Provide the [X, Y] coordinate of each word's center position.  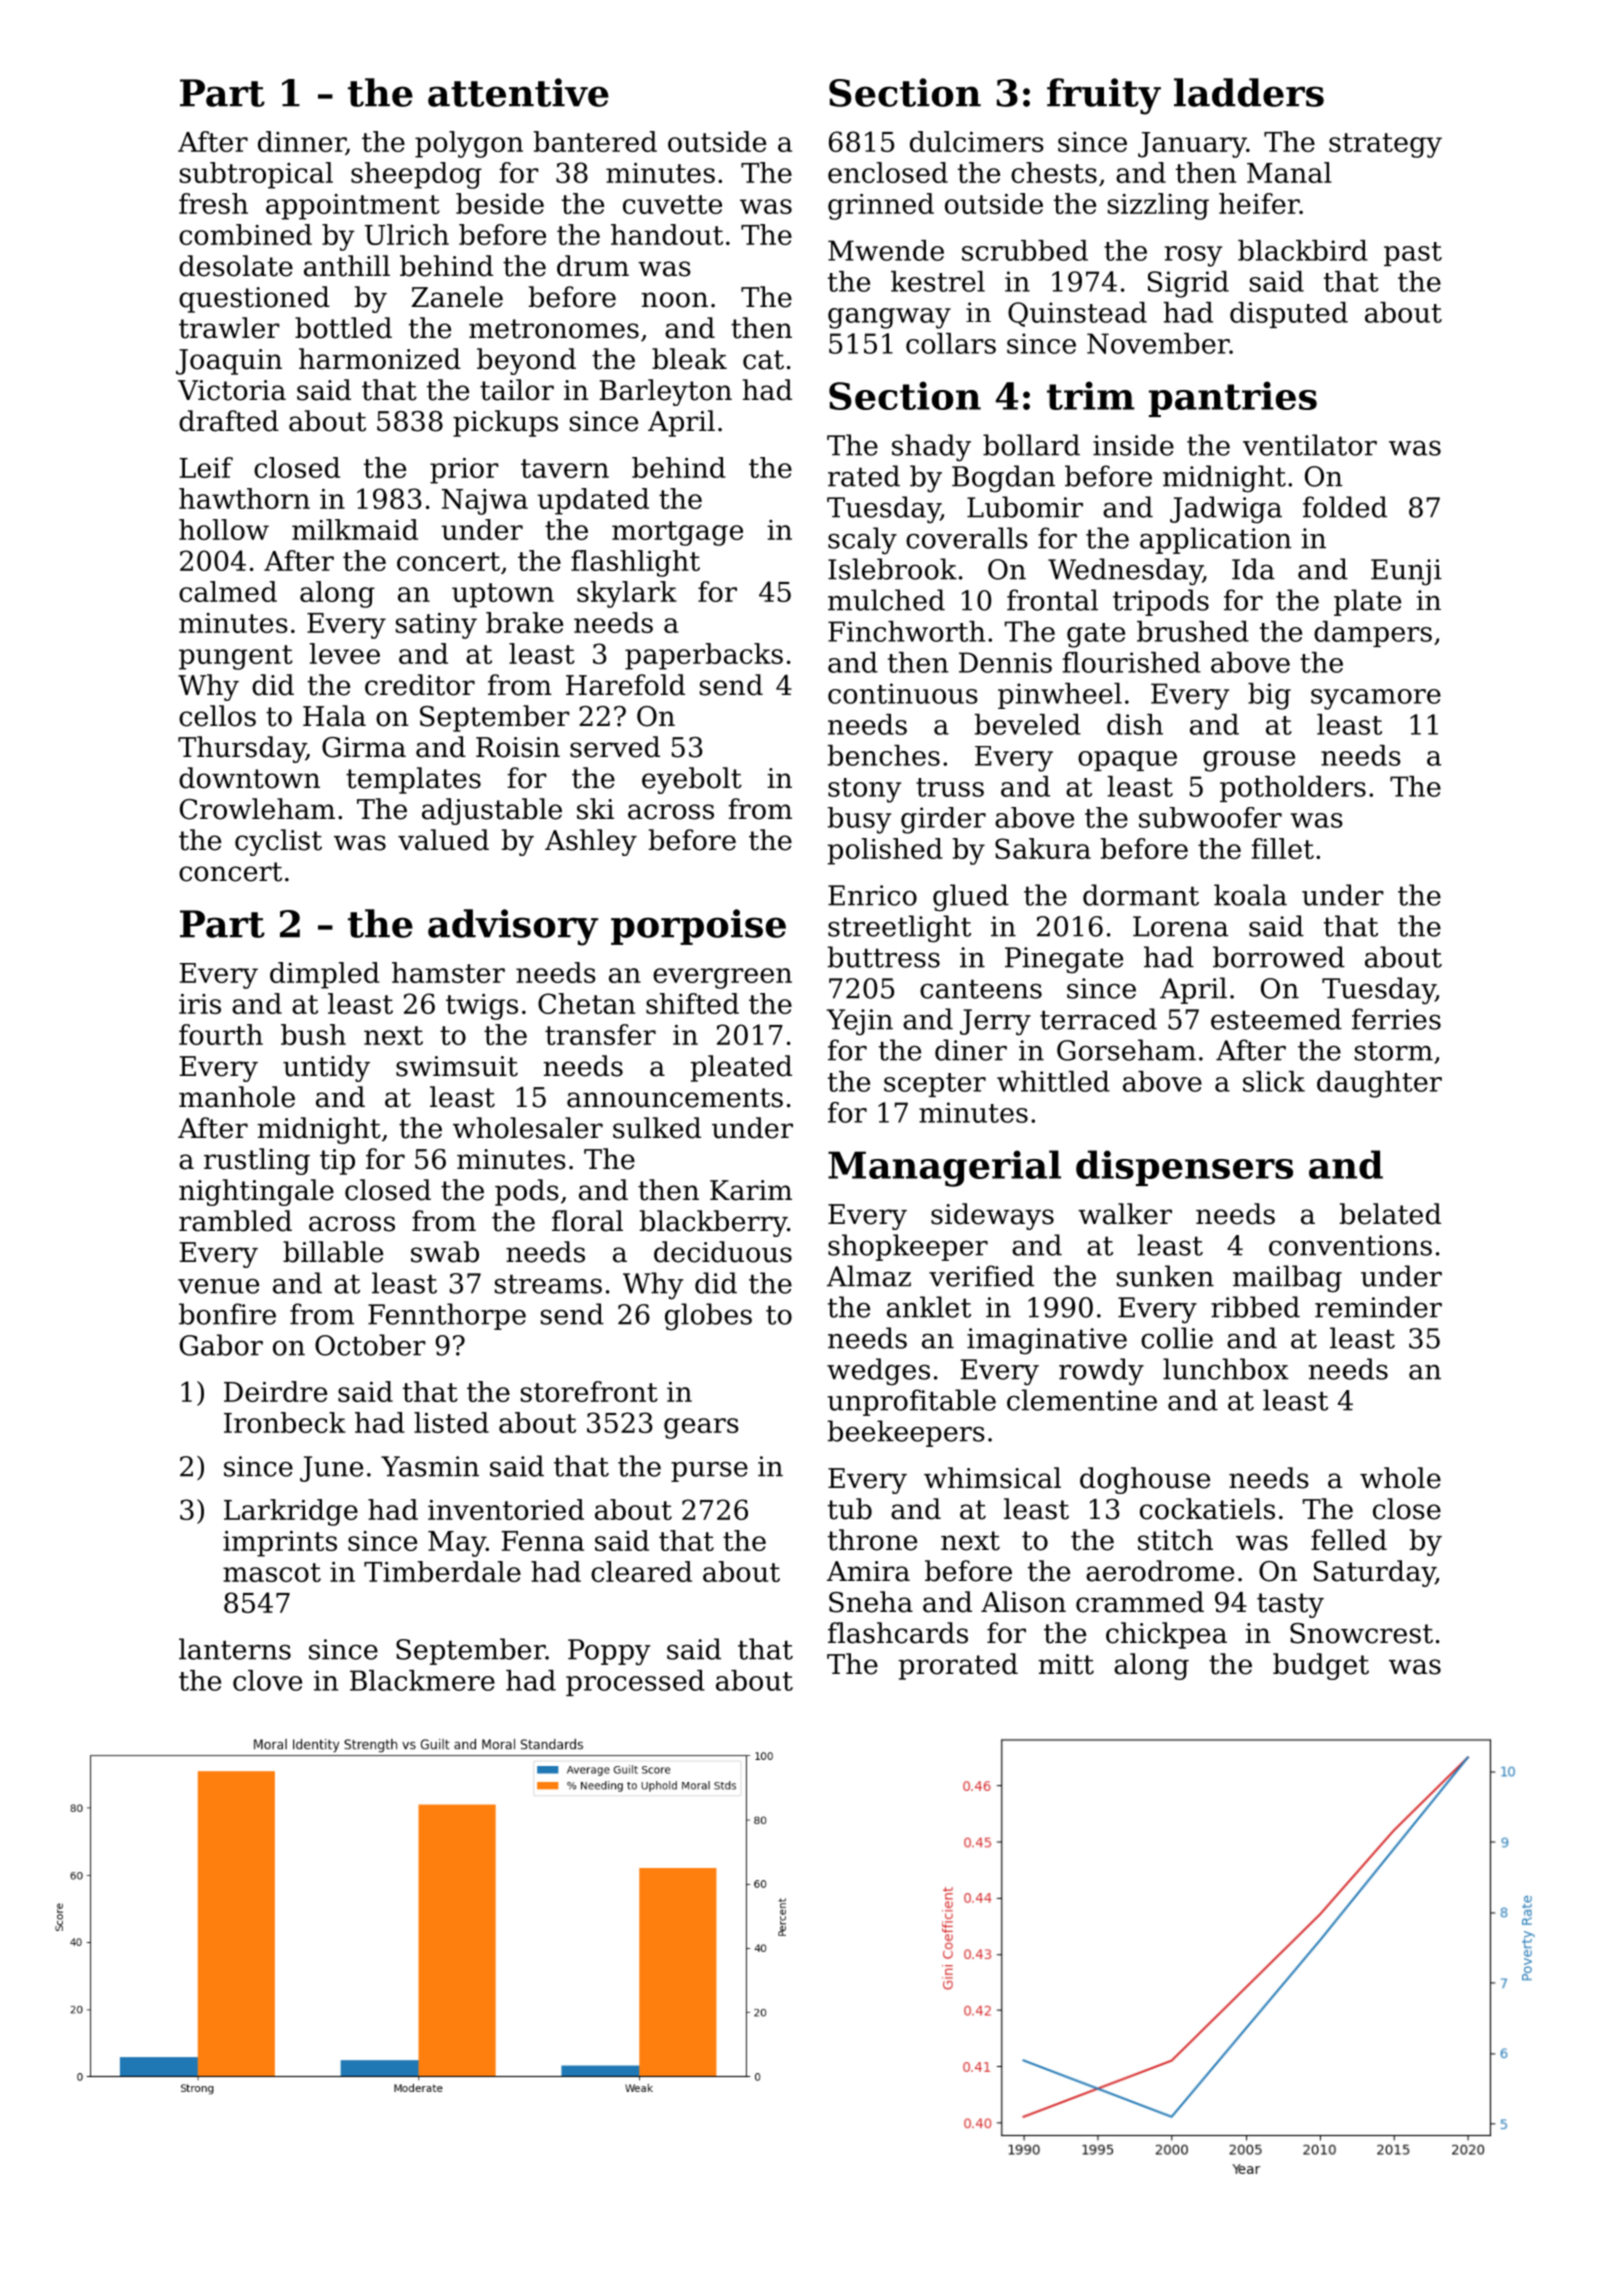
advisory [513, 927]
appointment [353, 207]
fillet [1282, 848]
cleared [641, 1571]
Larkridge [291, 1512]
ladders [1249, 92]
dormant [1141, 895]
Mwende [886, 250]
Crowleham [257, 809]
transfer [600, 1034]
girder [943, 820]
